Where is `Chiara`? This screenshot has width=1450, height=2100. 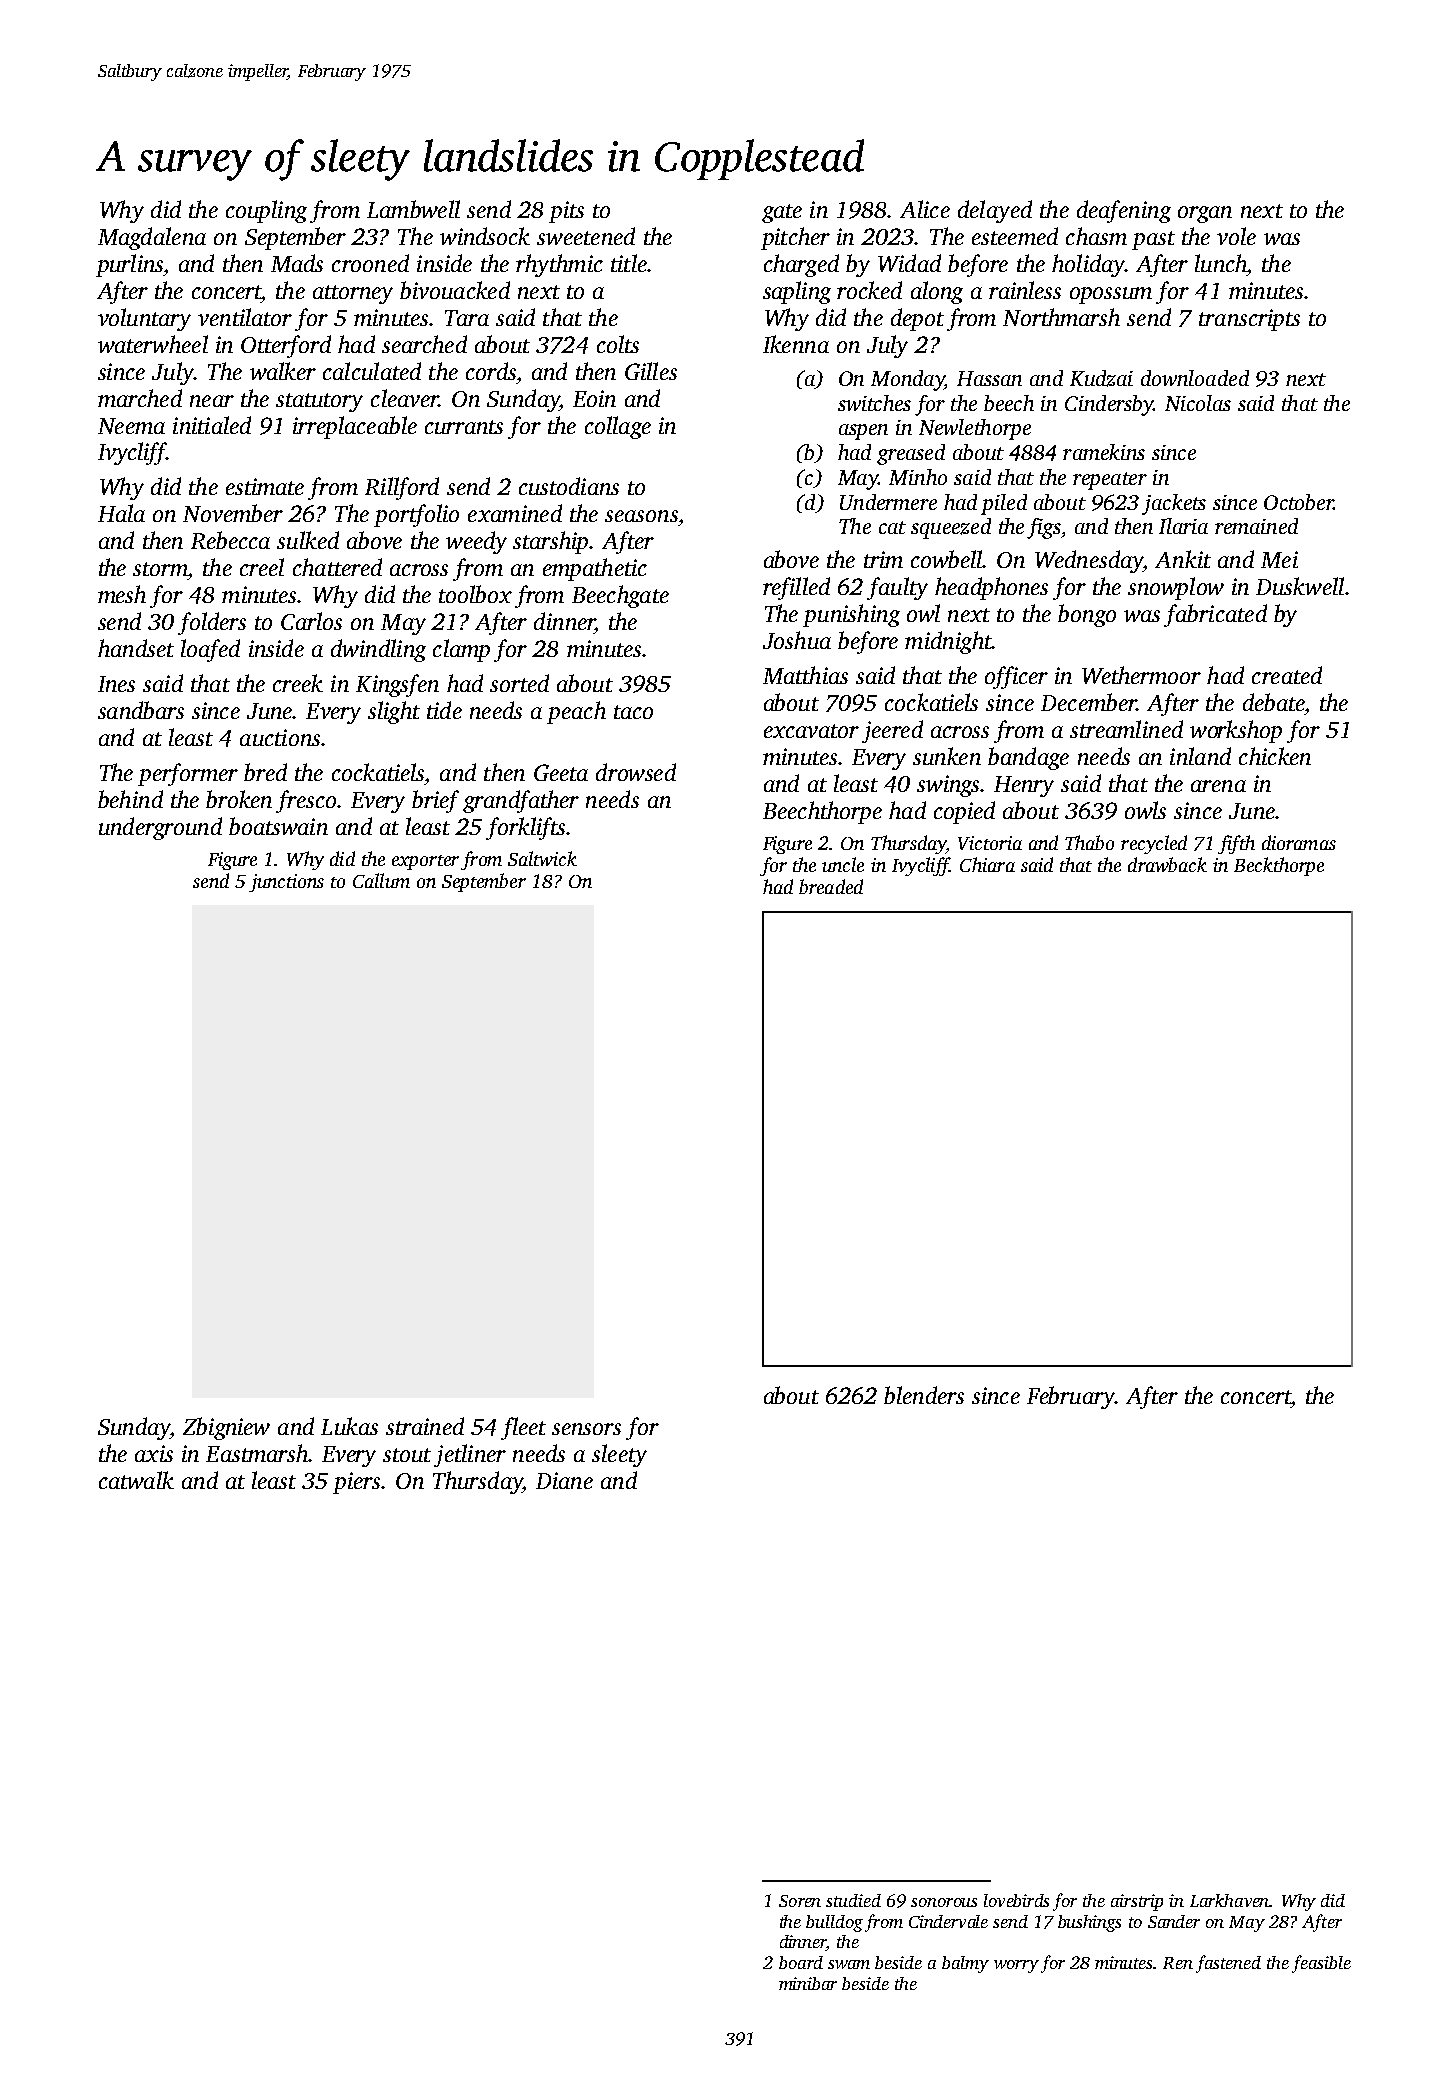
Chiara is located at coordinates (987, 864).
